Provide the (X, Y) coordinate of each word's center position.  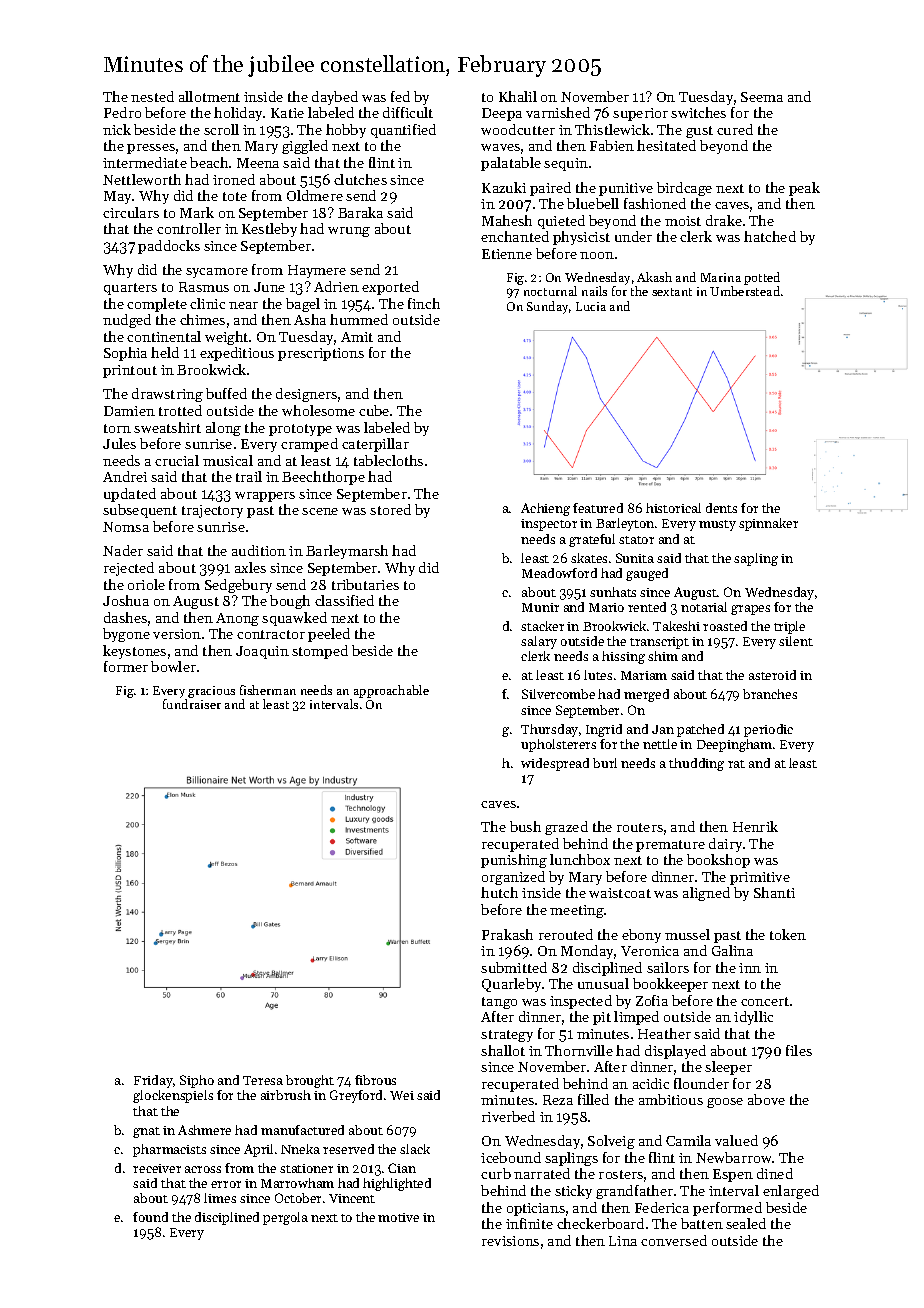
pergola (285, 1218)
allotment (209, 96)
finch (424, 303)
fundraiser (192, 704)
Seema (762, 97)
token (788, 934)
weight (226, 338)
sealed (746, 1223)
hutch (499, 892)
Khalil (518, 96)
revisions (510, 1241)
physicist (581, 238)
